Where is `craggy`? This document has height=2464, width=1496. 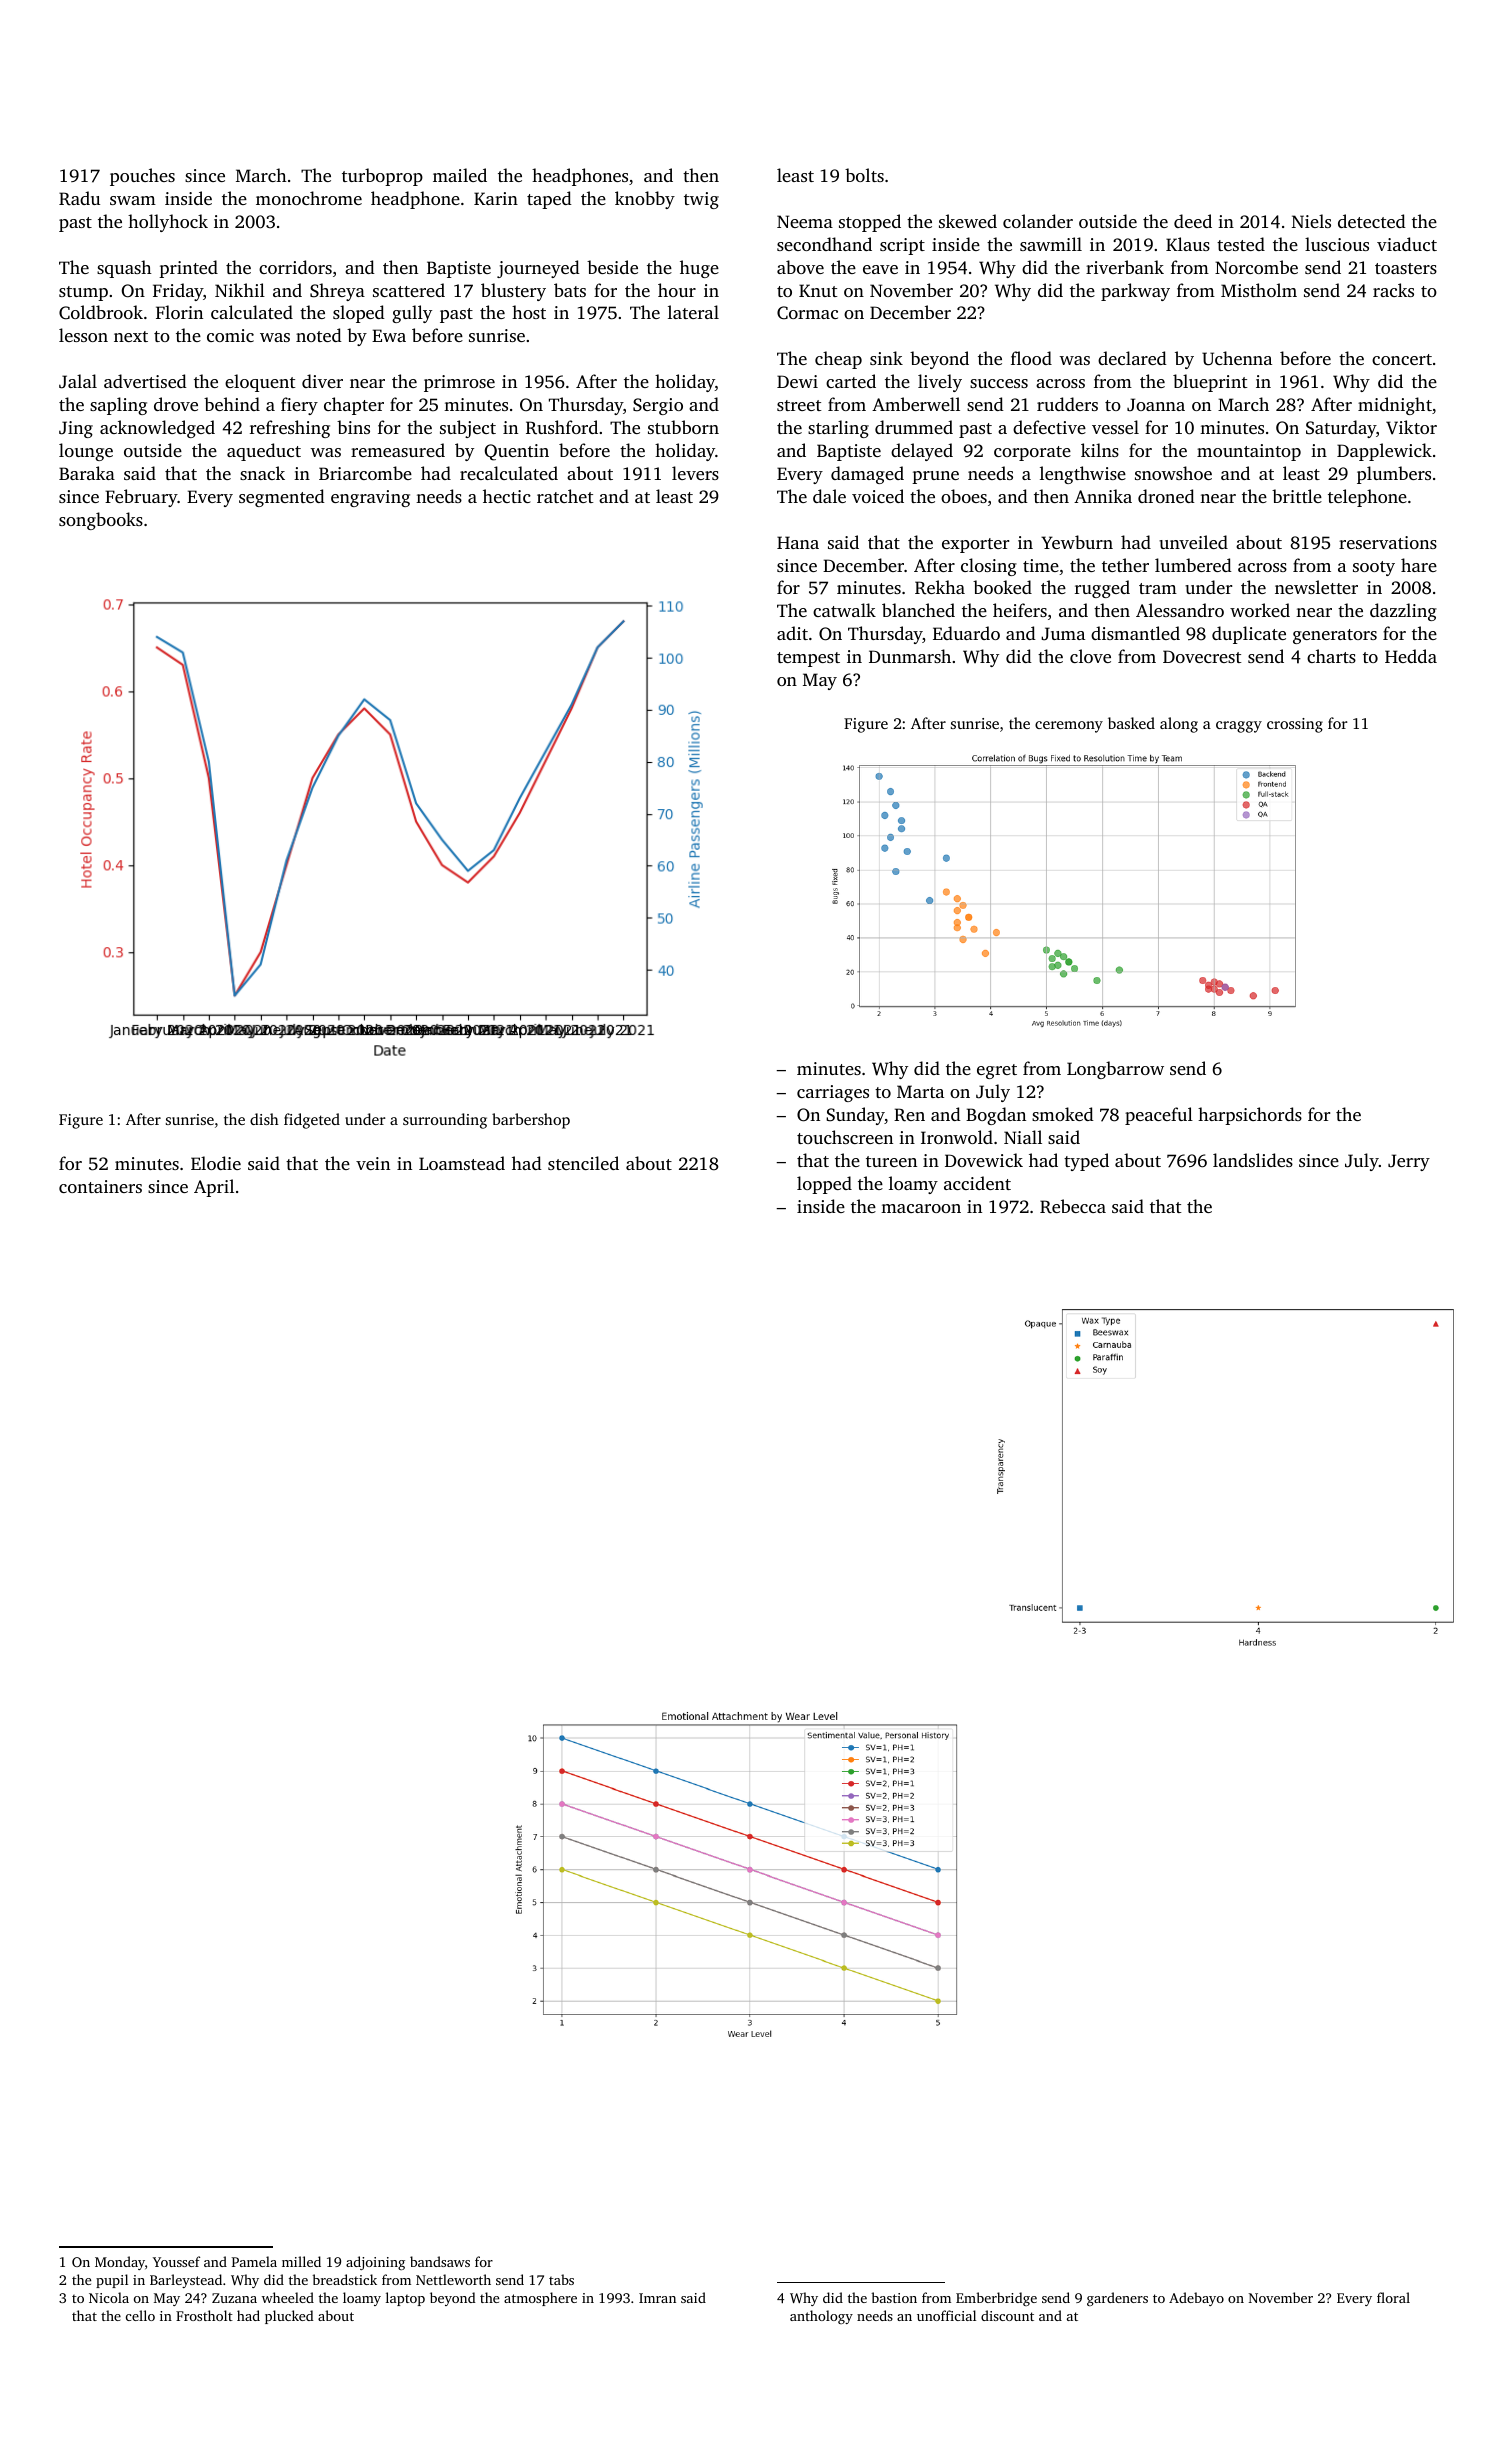
craggy is located at coordinates (1239, 727).
